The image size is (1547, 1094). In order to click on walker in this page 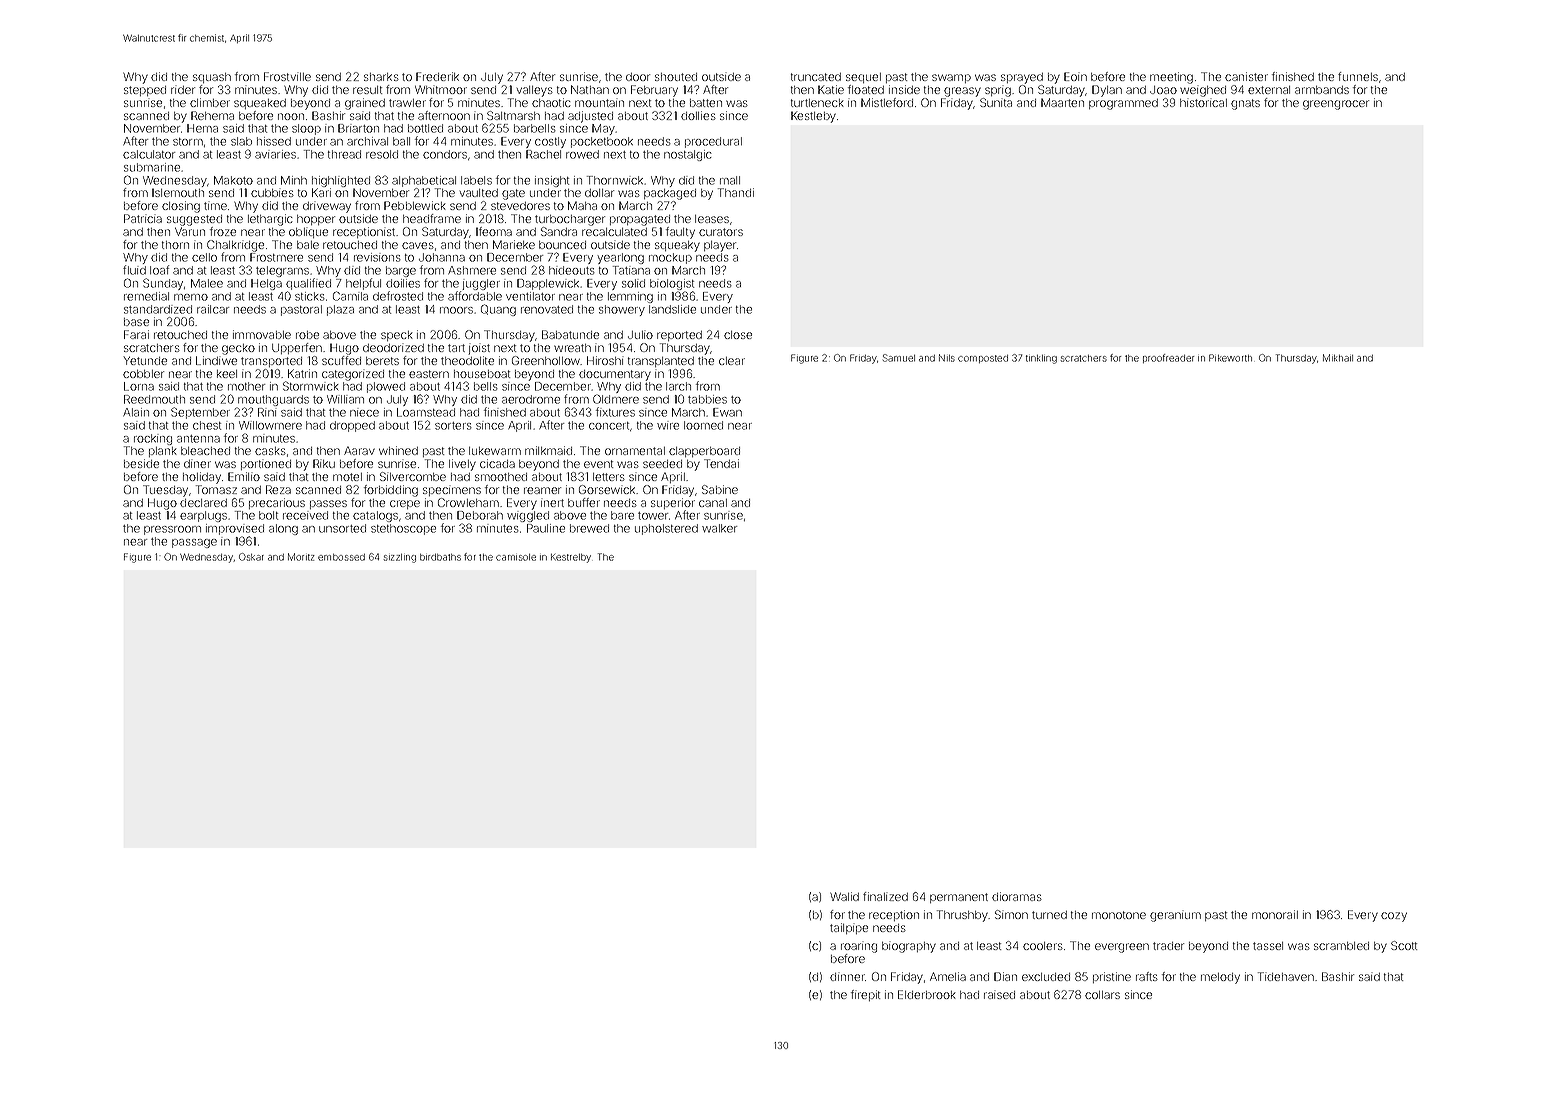, I will do `click(719, 528)`.
